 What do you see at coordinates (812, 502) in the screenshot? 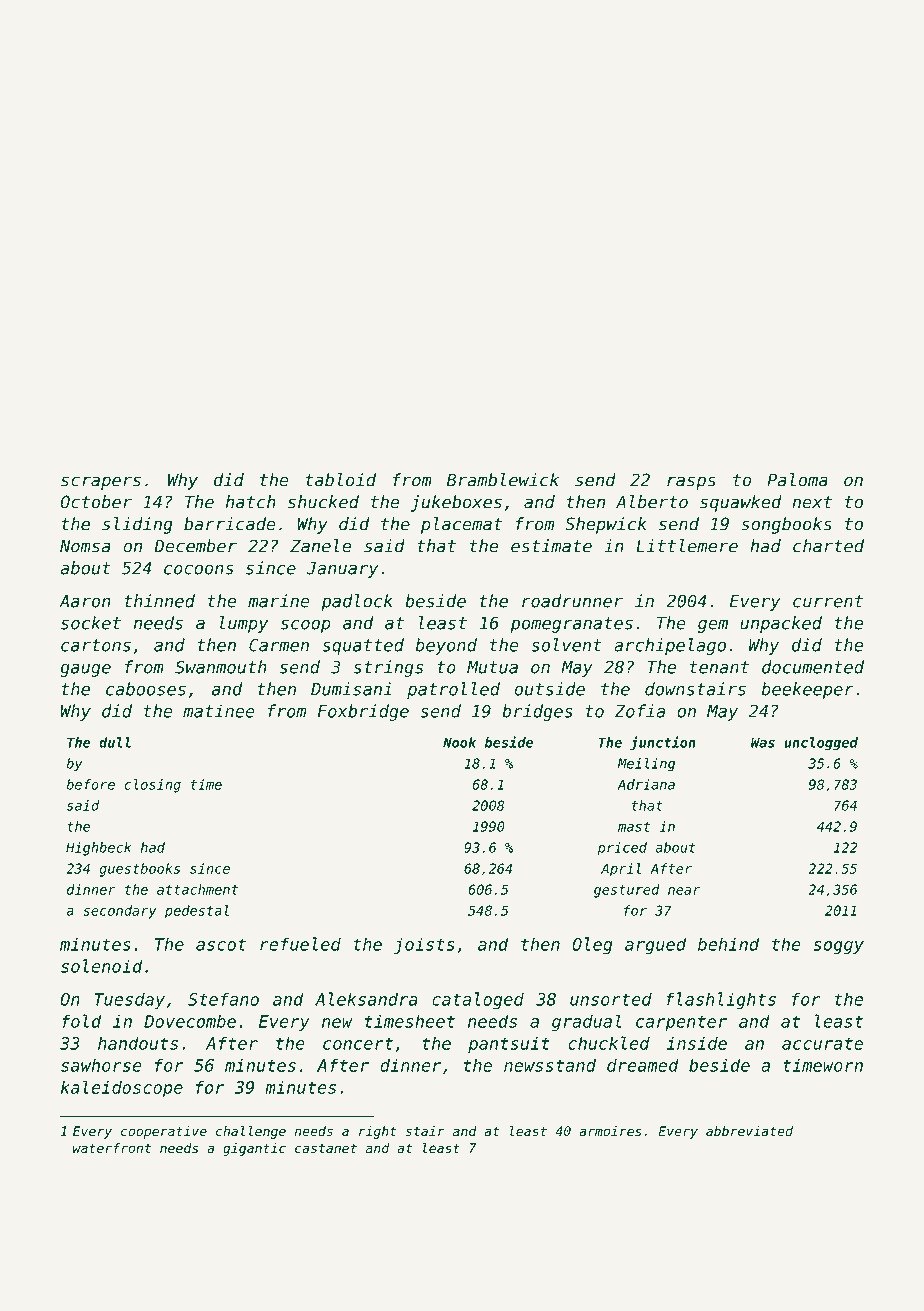
I see `next` at bounding box center [812, 502].
